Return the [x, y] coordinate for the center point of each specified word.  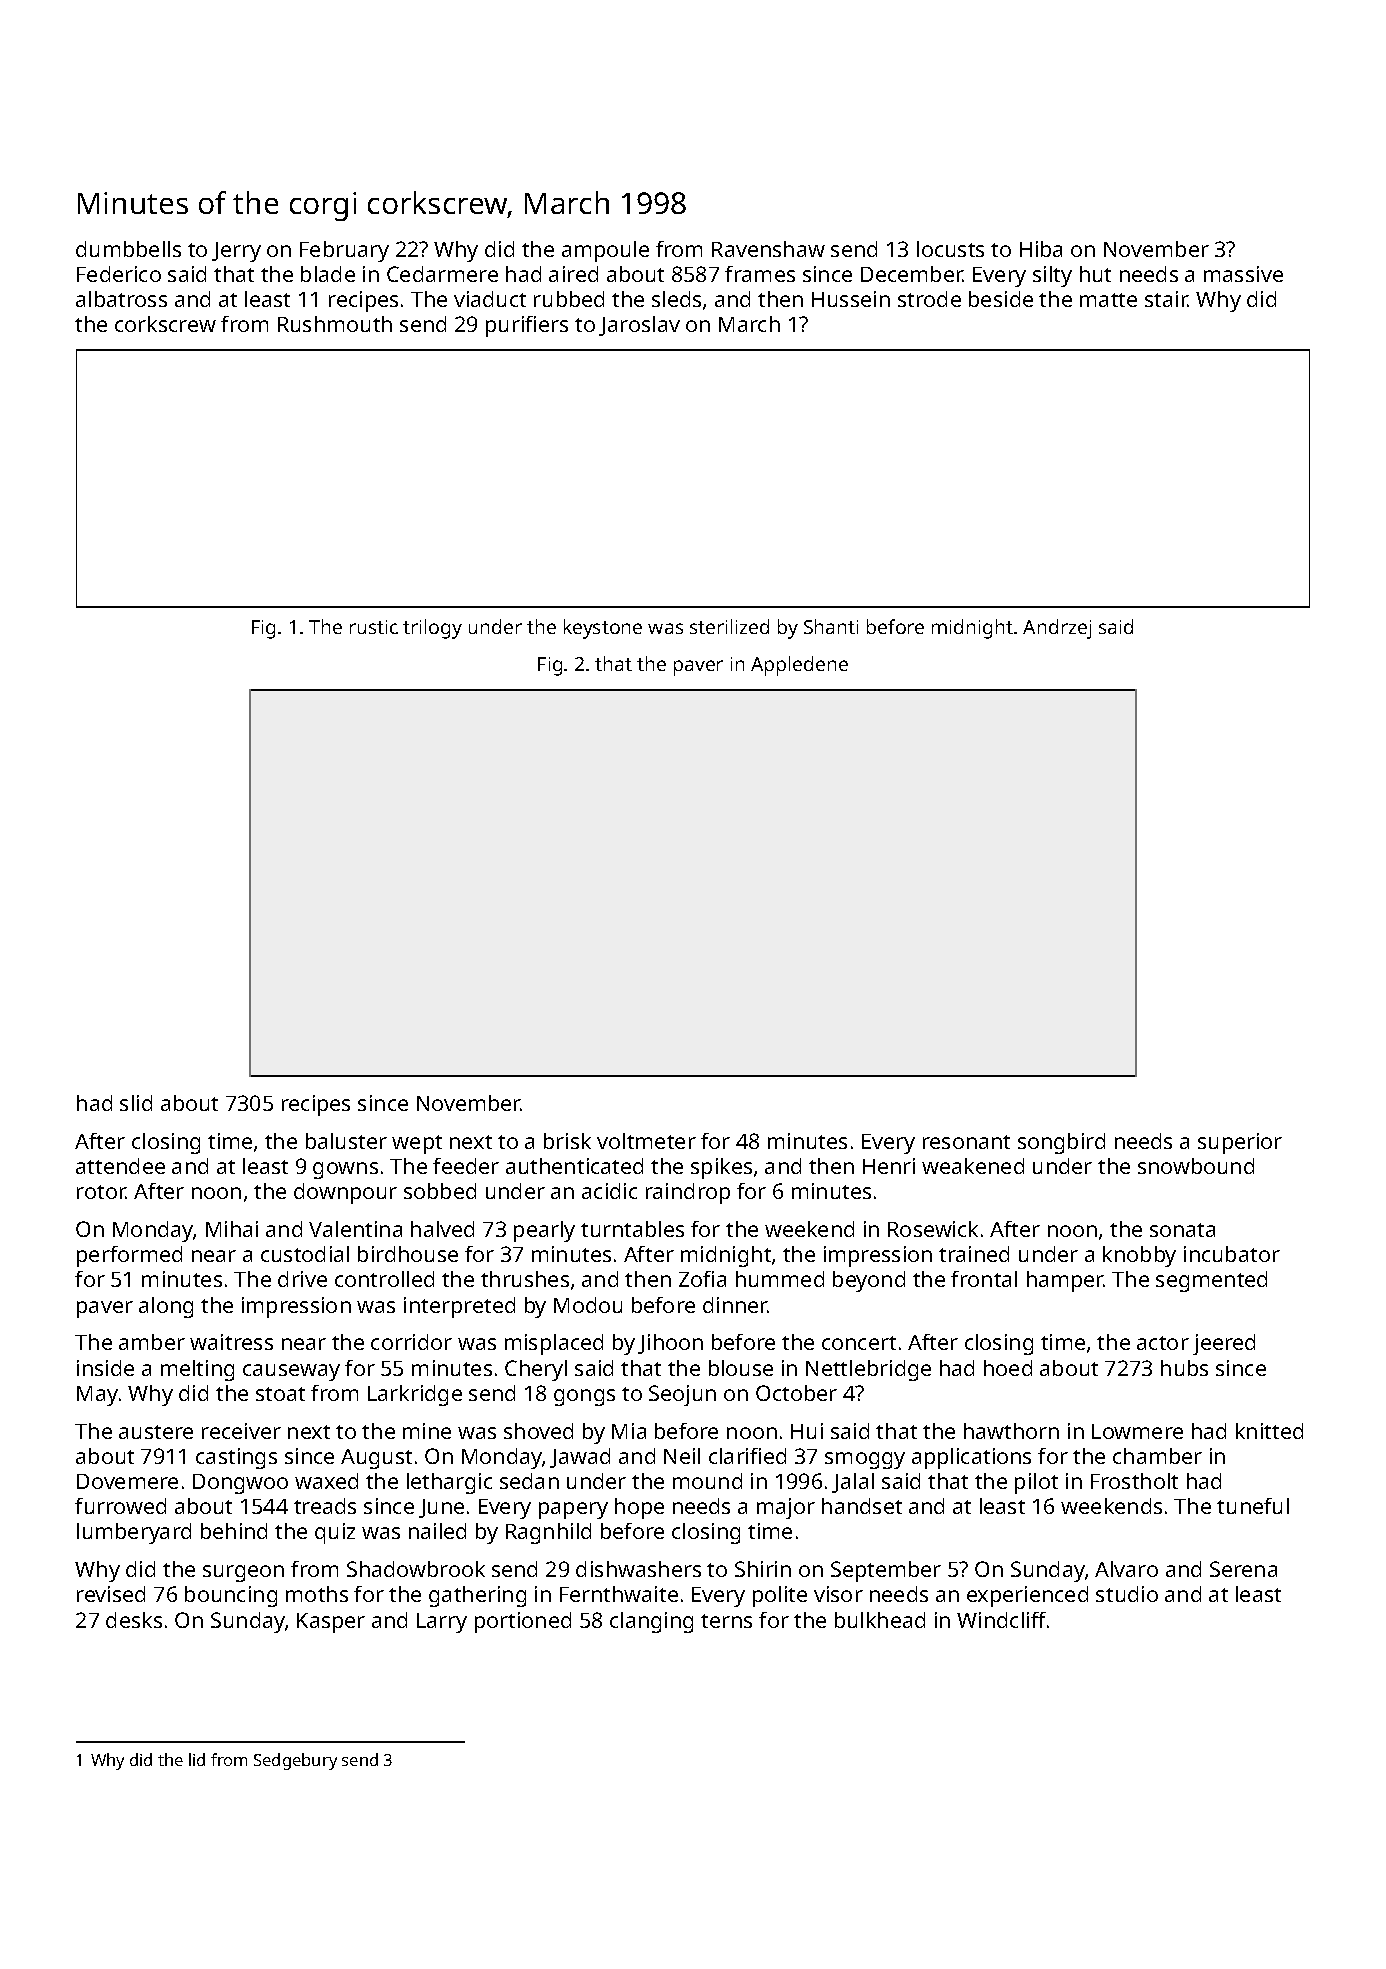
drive [302, 1279]
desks [134, 1620]
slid [136, 1103]
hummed [780, 1279]
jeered [1224, 1344]
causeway [291, 1372]
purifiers [527, 326]
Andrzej [1057, 629]
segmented [1211, 1281]
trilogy [432, 629]
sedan [529, 1481]
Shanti [831, 626]
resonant [966, 1142]
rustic [374, 627]
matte [1108, 300]
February [344, 251]
